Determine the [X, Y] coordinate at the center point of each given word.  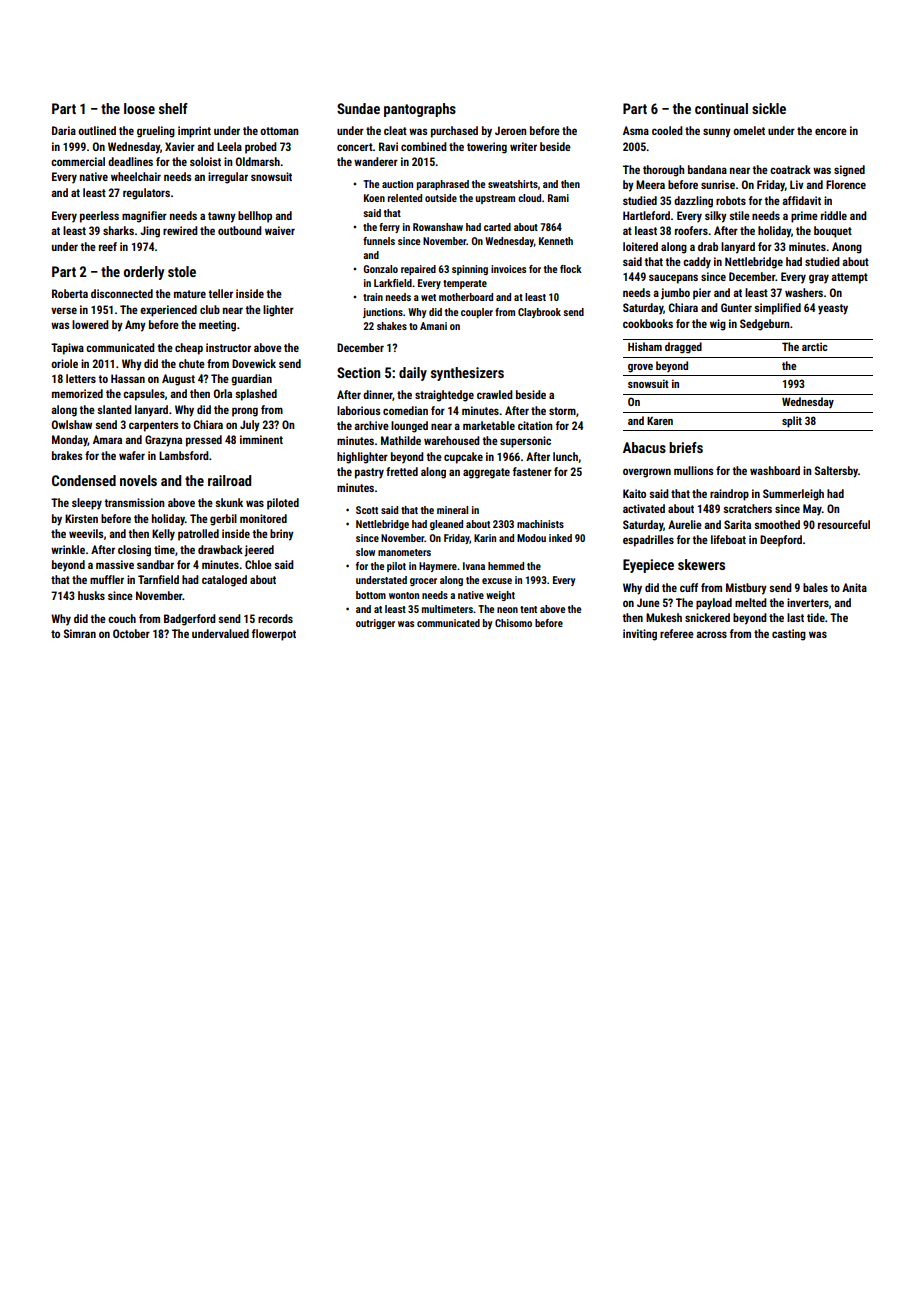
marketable [489, 425]
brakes [67, 455]
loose [139, 108]
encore [831, 131]
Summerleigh [793, 495]
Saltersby [836, 472]
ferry [389, 228]
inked [560, 538]
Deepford [781, 541]
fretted [402, 471]
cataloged [224, 581]
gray [819, 279]
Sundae [358, 108]
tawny [222, 217]
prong [245, 412]
